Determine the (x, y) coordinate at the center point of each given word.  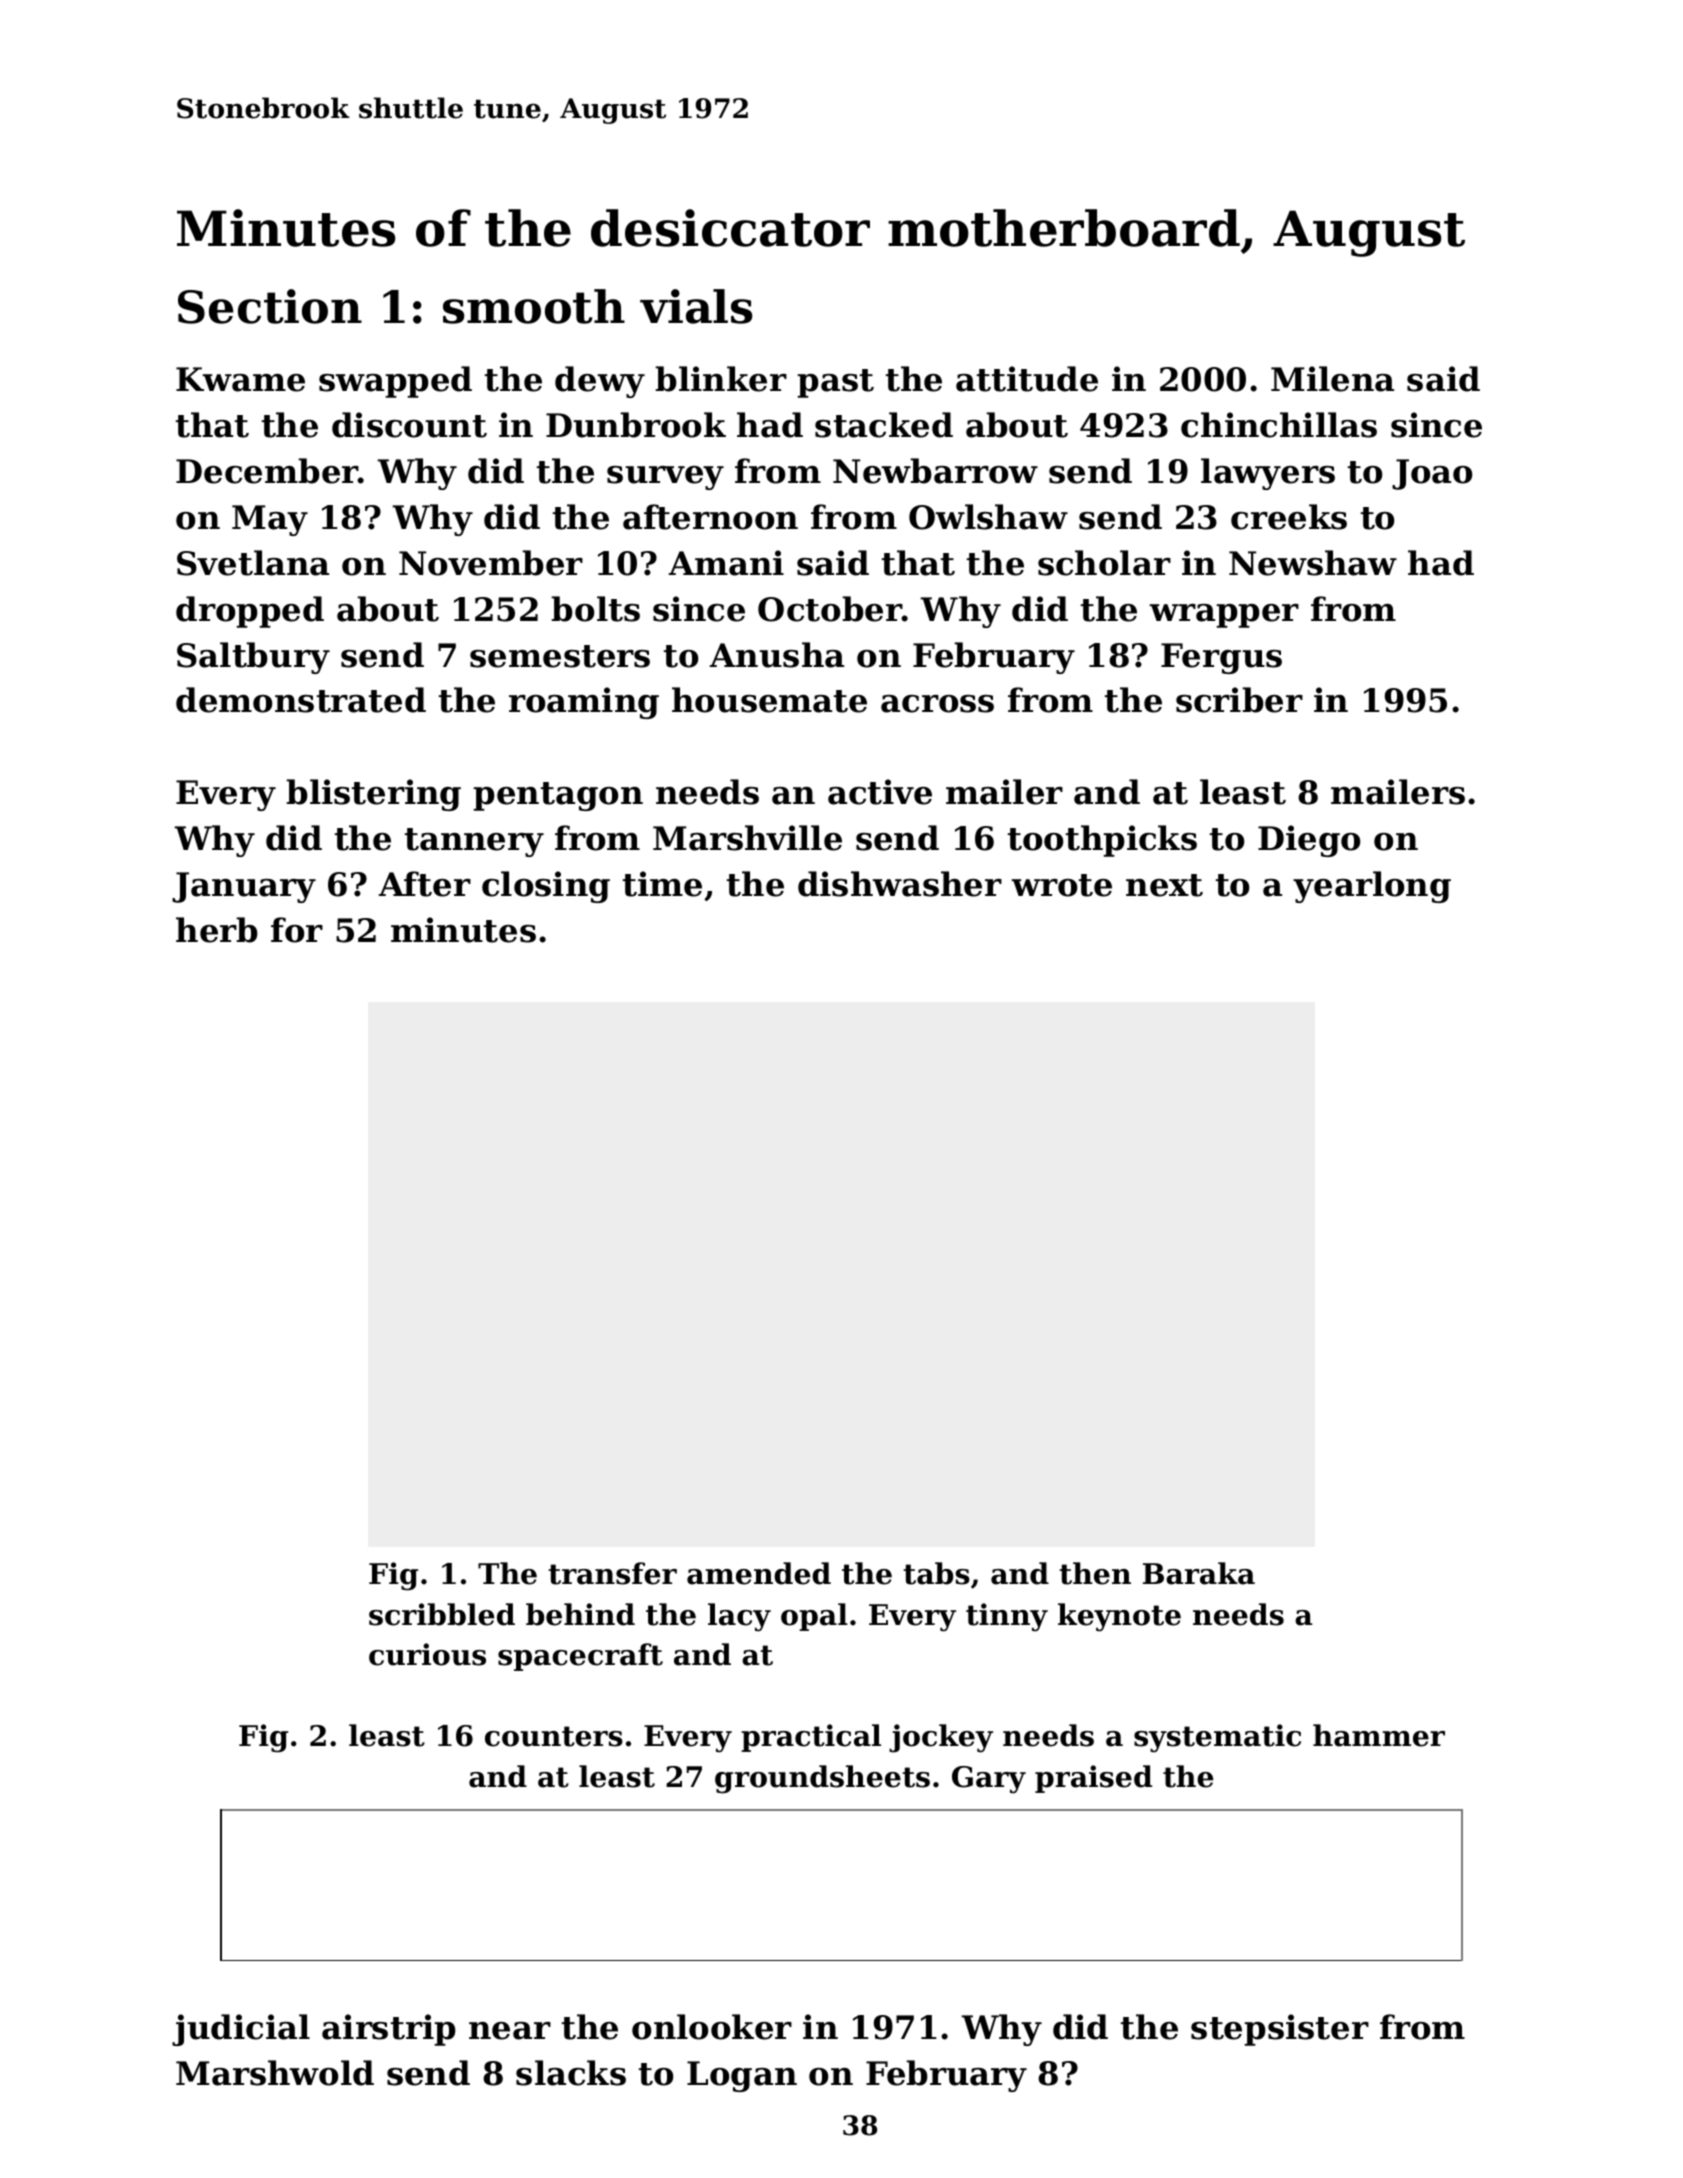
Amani (726, 563)
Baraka (1199, 1573)
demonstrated (301, 700)
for (297, 930)
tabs (936, 1573)
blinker (721, 379)
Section (270, 306)
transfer (612, 1573)
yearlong (1372, 887)
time (662, 884)
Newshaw (1313, 563)
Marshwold (275, 2073)
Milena (1332, 379)
